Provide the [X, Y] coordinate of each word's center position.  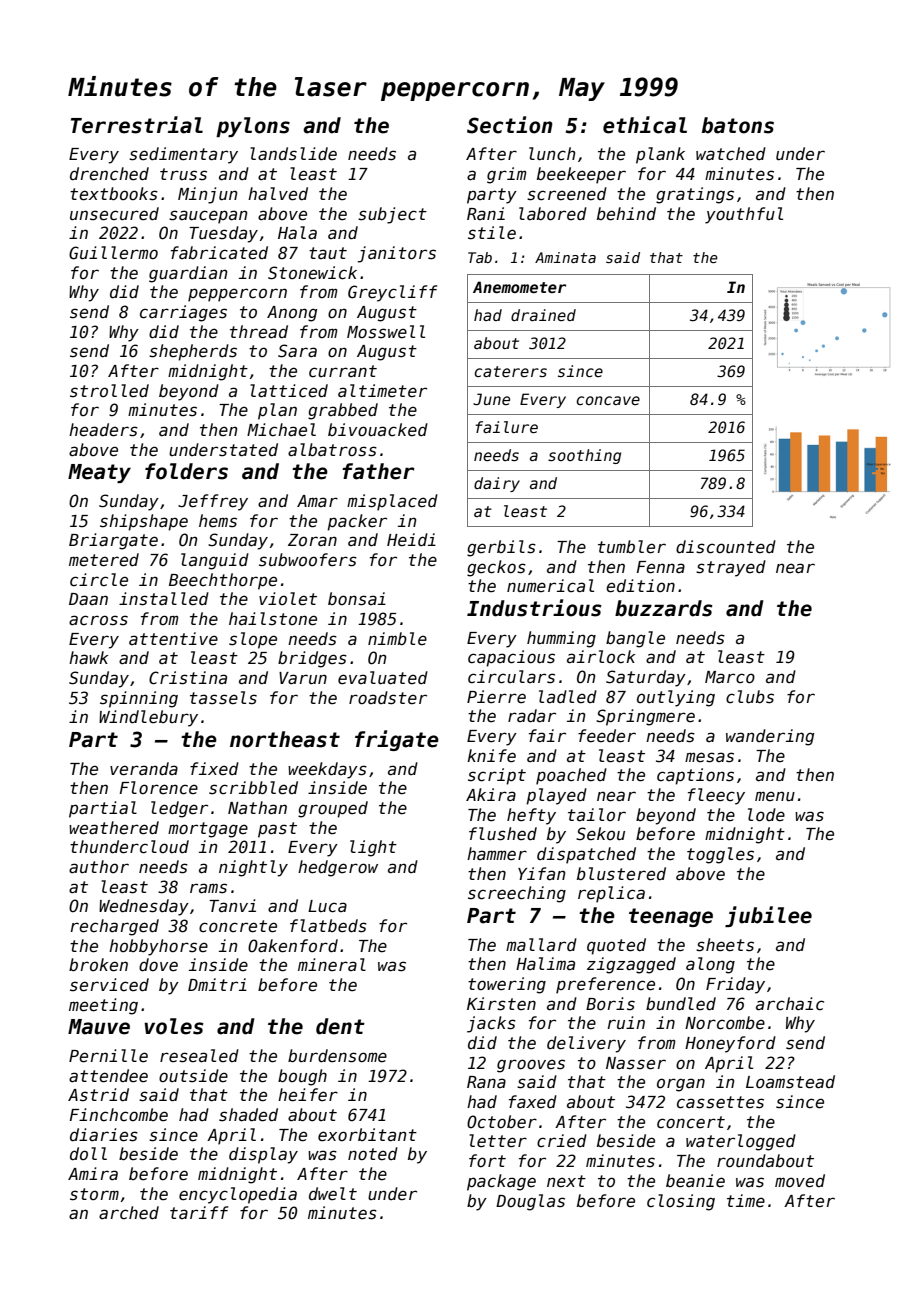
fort [487, 1161]
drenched [109, 174]
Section [510, 125]
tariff [199, 1212]
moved [800, 1181]
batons [738, 125]
